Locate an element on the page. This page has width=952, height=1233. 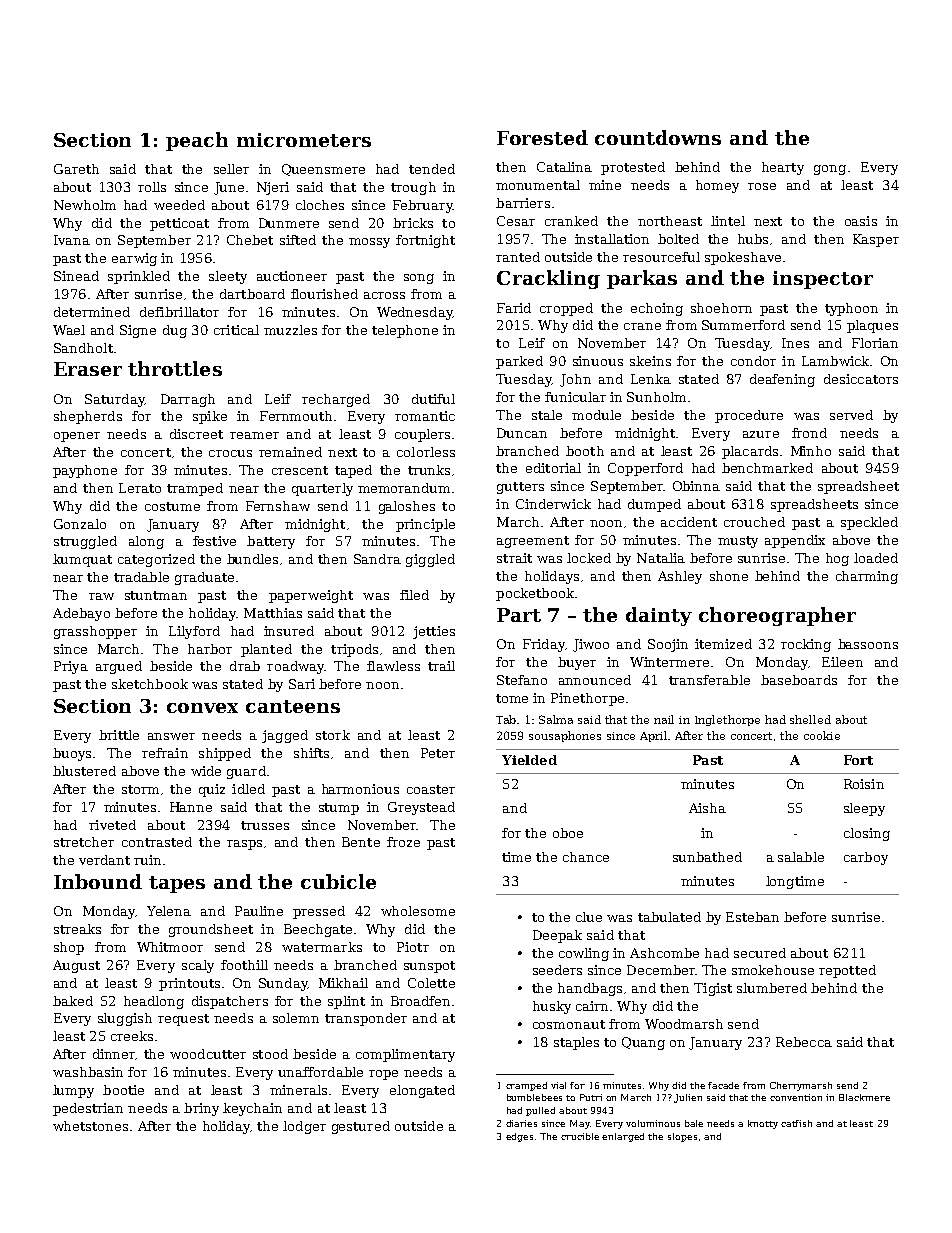
catfish is located at coordinates (796, 1123).
